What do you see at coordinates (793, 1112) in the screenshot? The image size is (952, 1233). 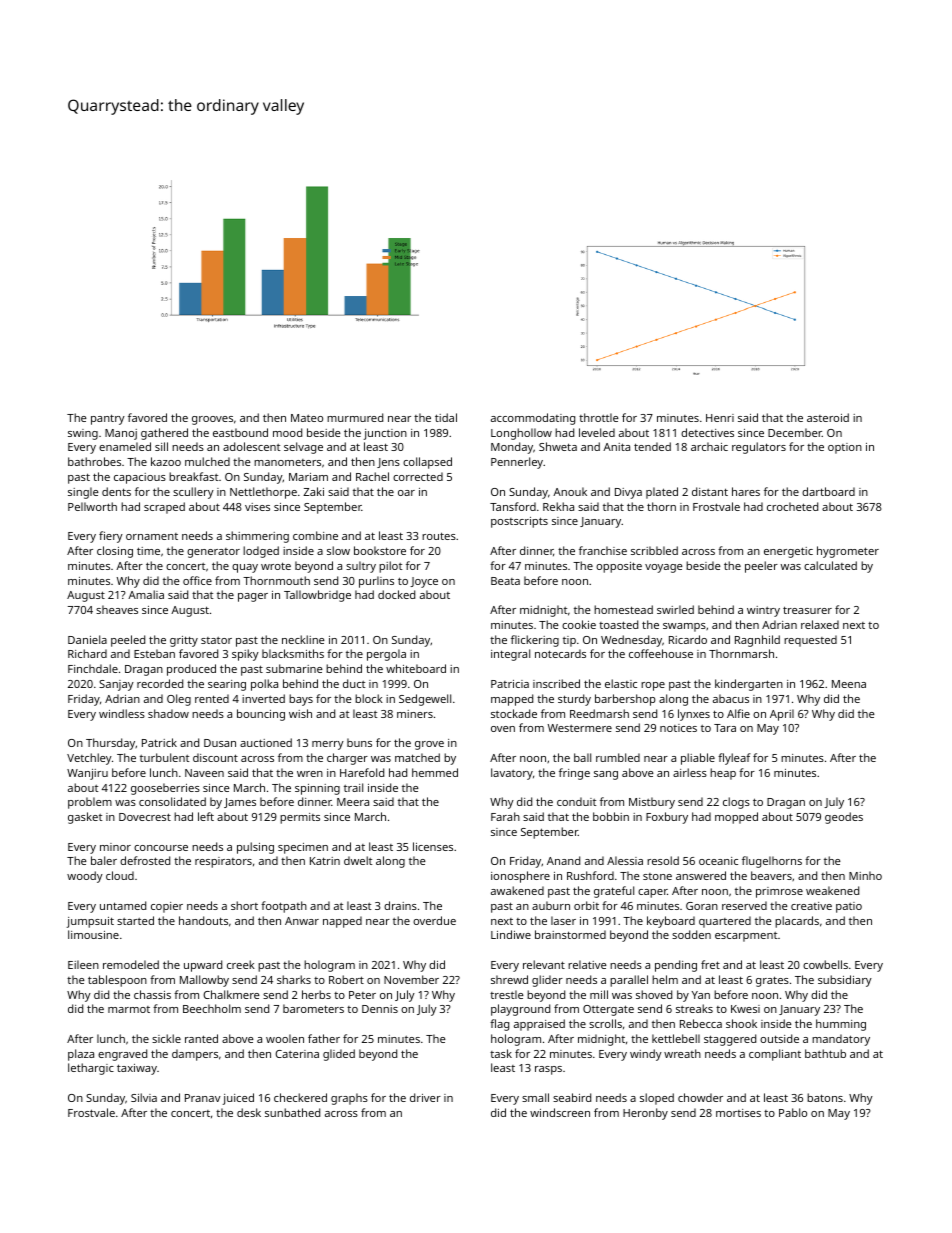 I see `Pablo` at bounding box center [793, 1112].
